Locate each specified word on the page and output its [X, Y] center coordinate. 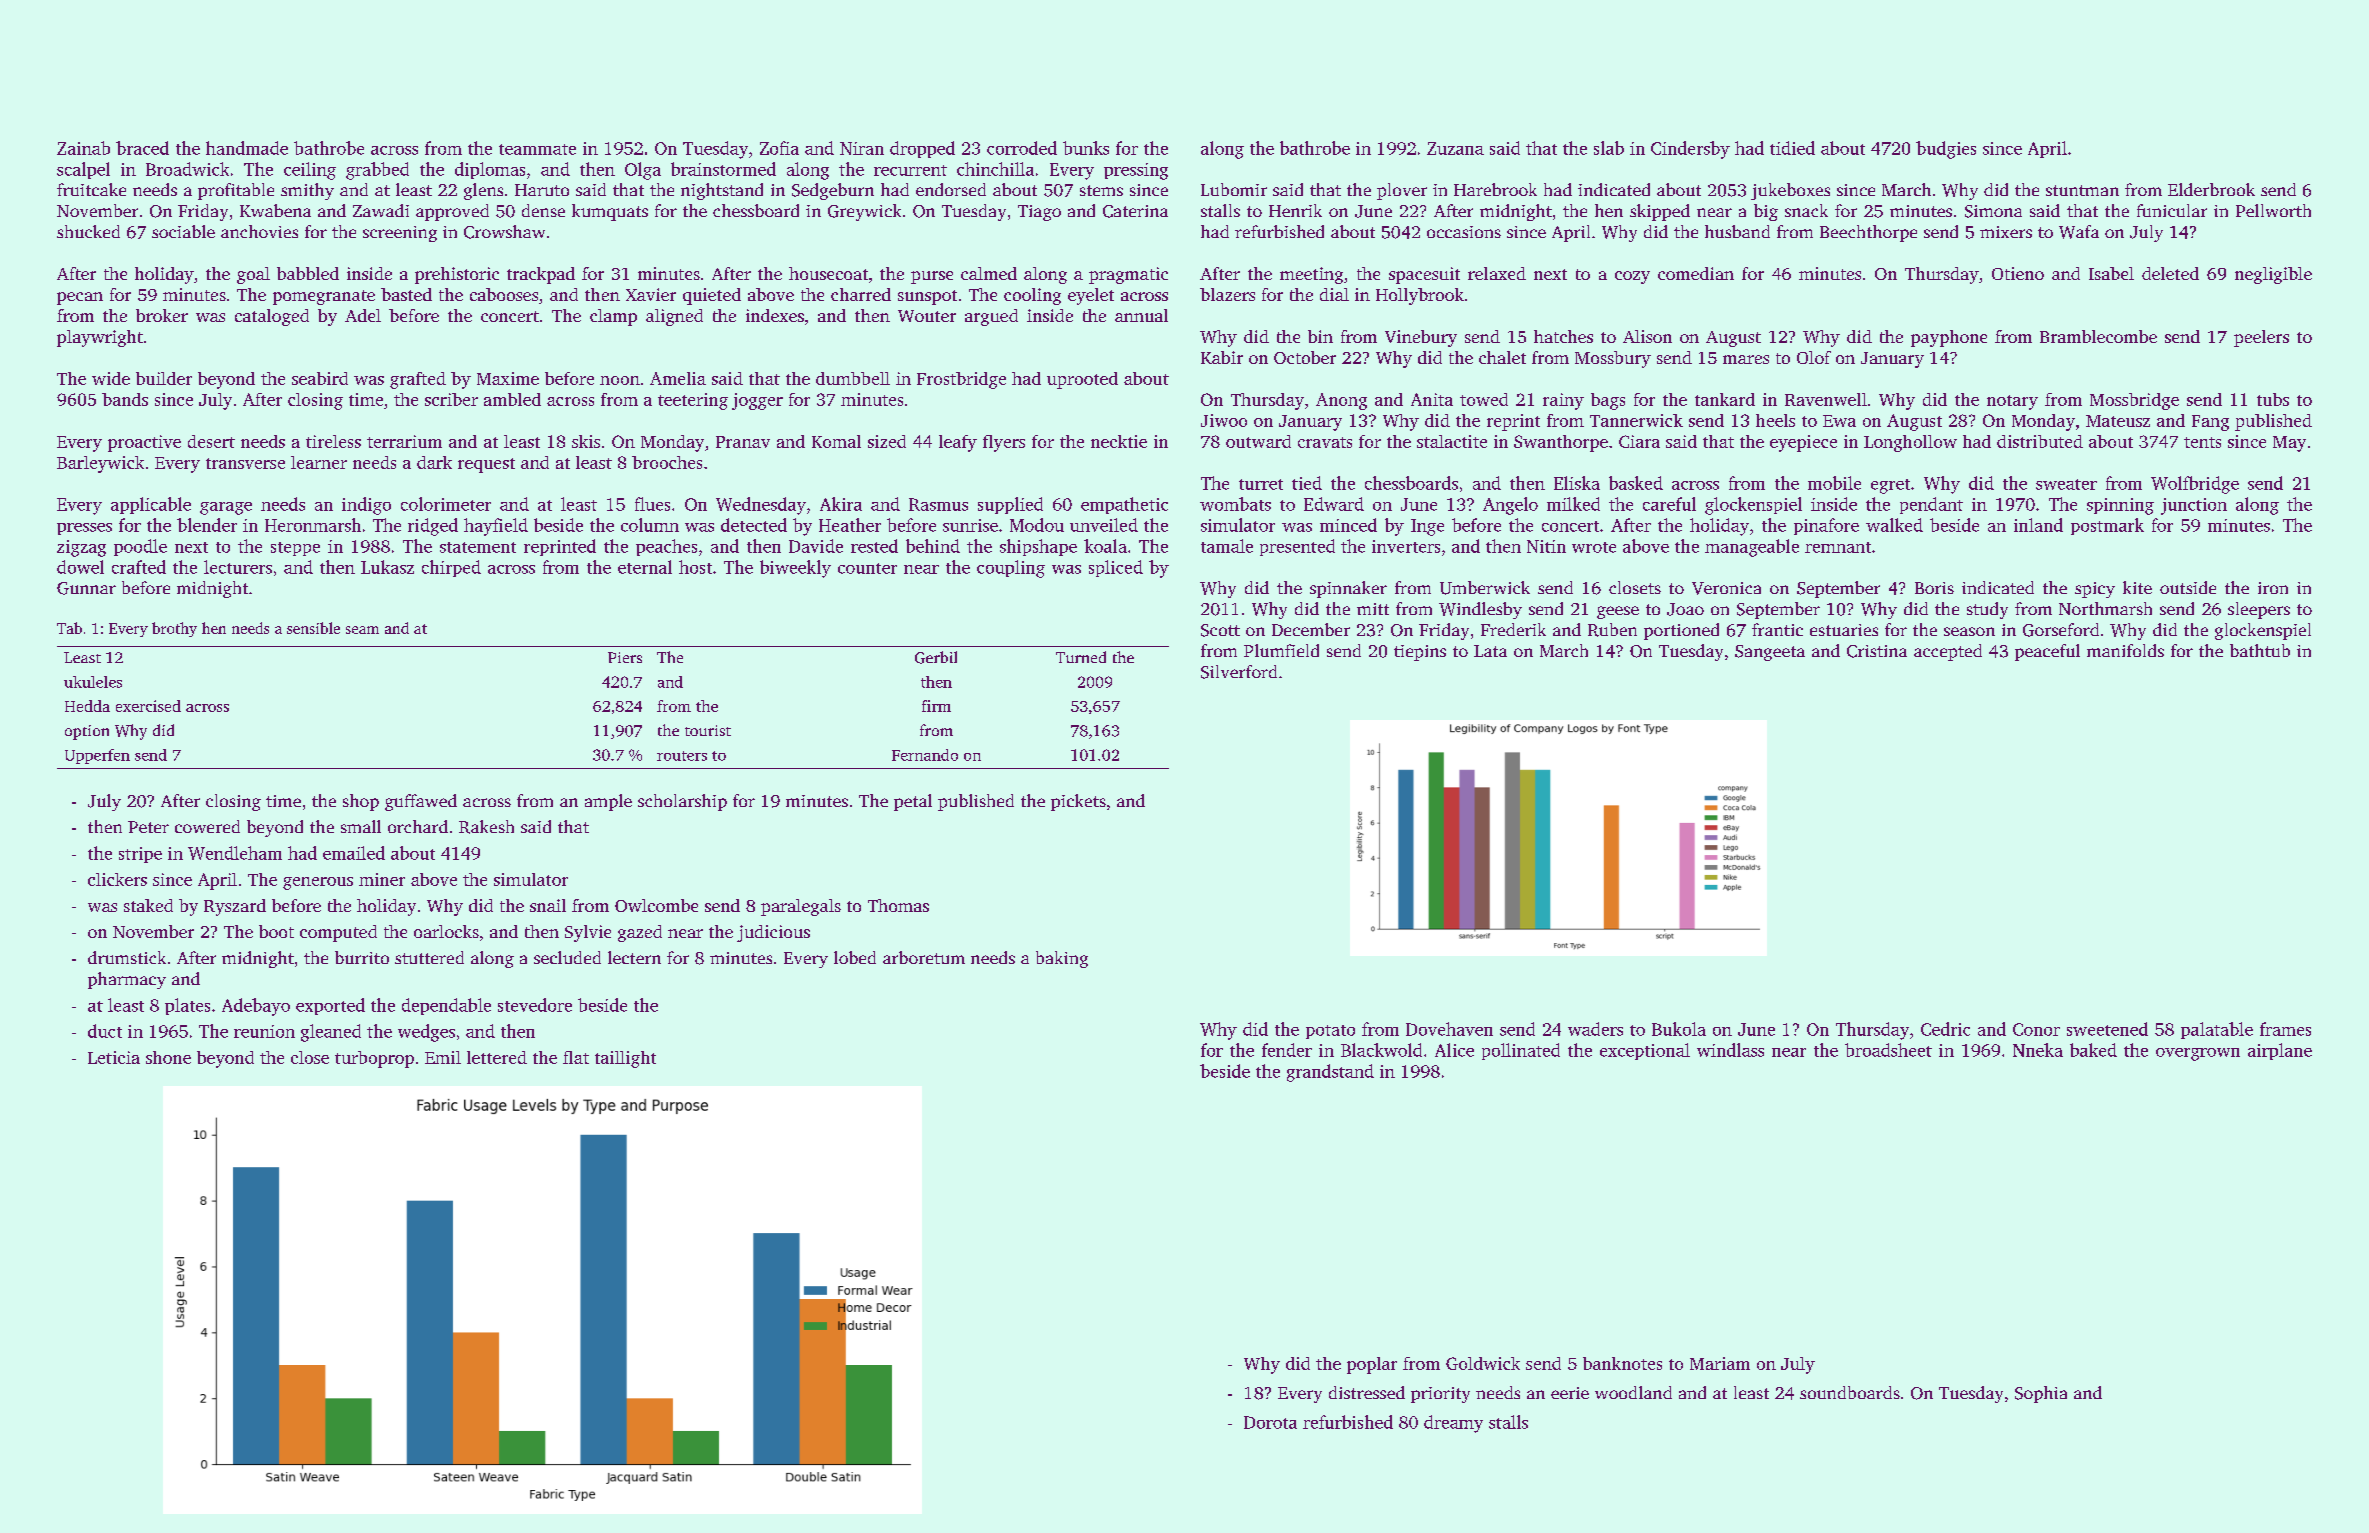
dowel [80, 567]
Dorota [1270, 1422]
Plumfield [1281, 650]
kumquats [610, 212]
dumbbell [853, 378]
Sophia [2041, 1394]
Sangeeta [1770, 653]
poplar [1372, 1365]
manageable [1752, 548]
